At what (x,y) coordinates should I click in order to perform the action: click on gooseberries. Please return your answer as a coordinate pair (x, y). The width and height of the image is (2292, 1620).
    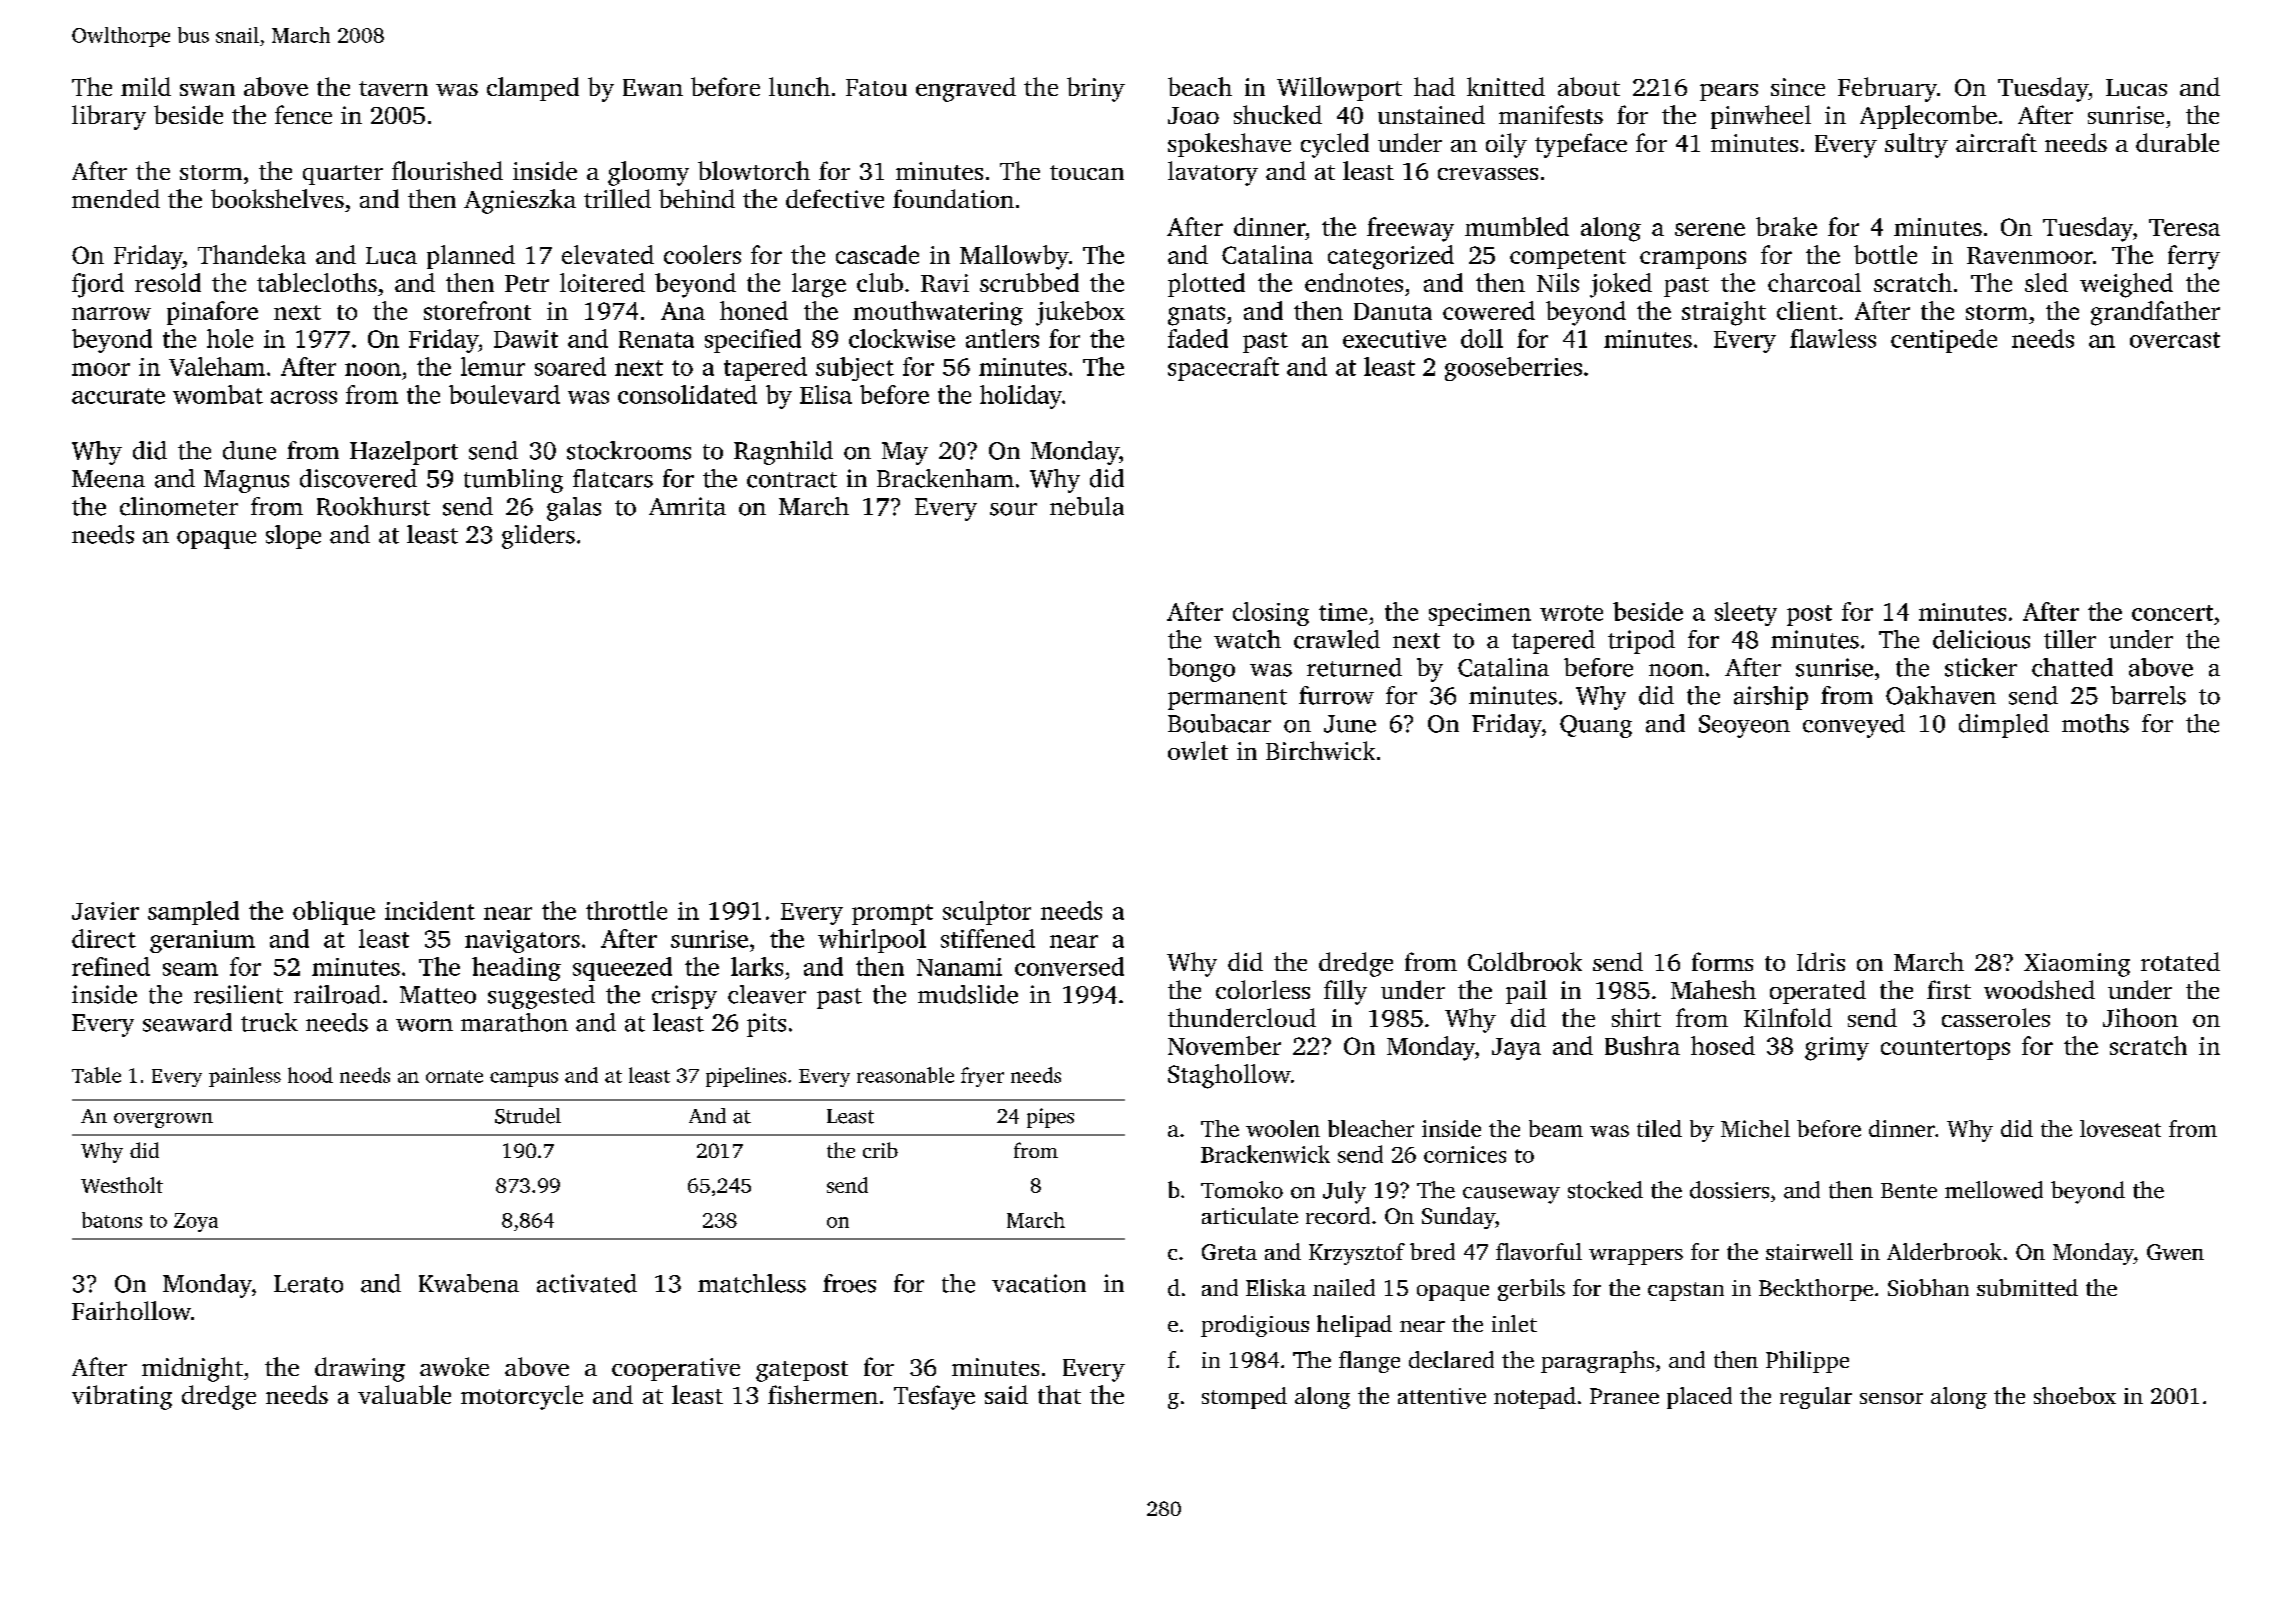
    Looking at the image, I should click on (1513, 369).
